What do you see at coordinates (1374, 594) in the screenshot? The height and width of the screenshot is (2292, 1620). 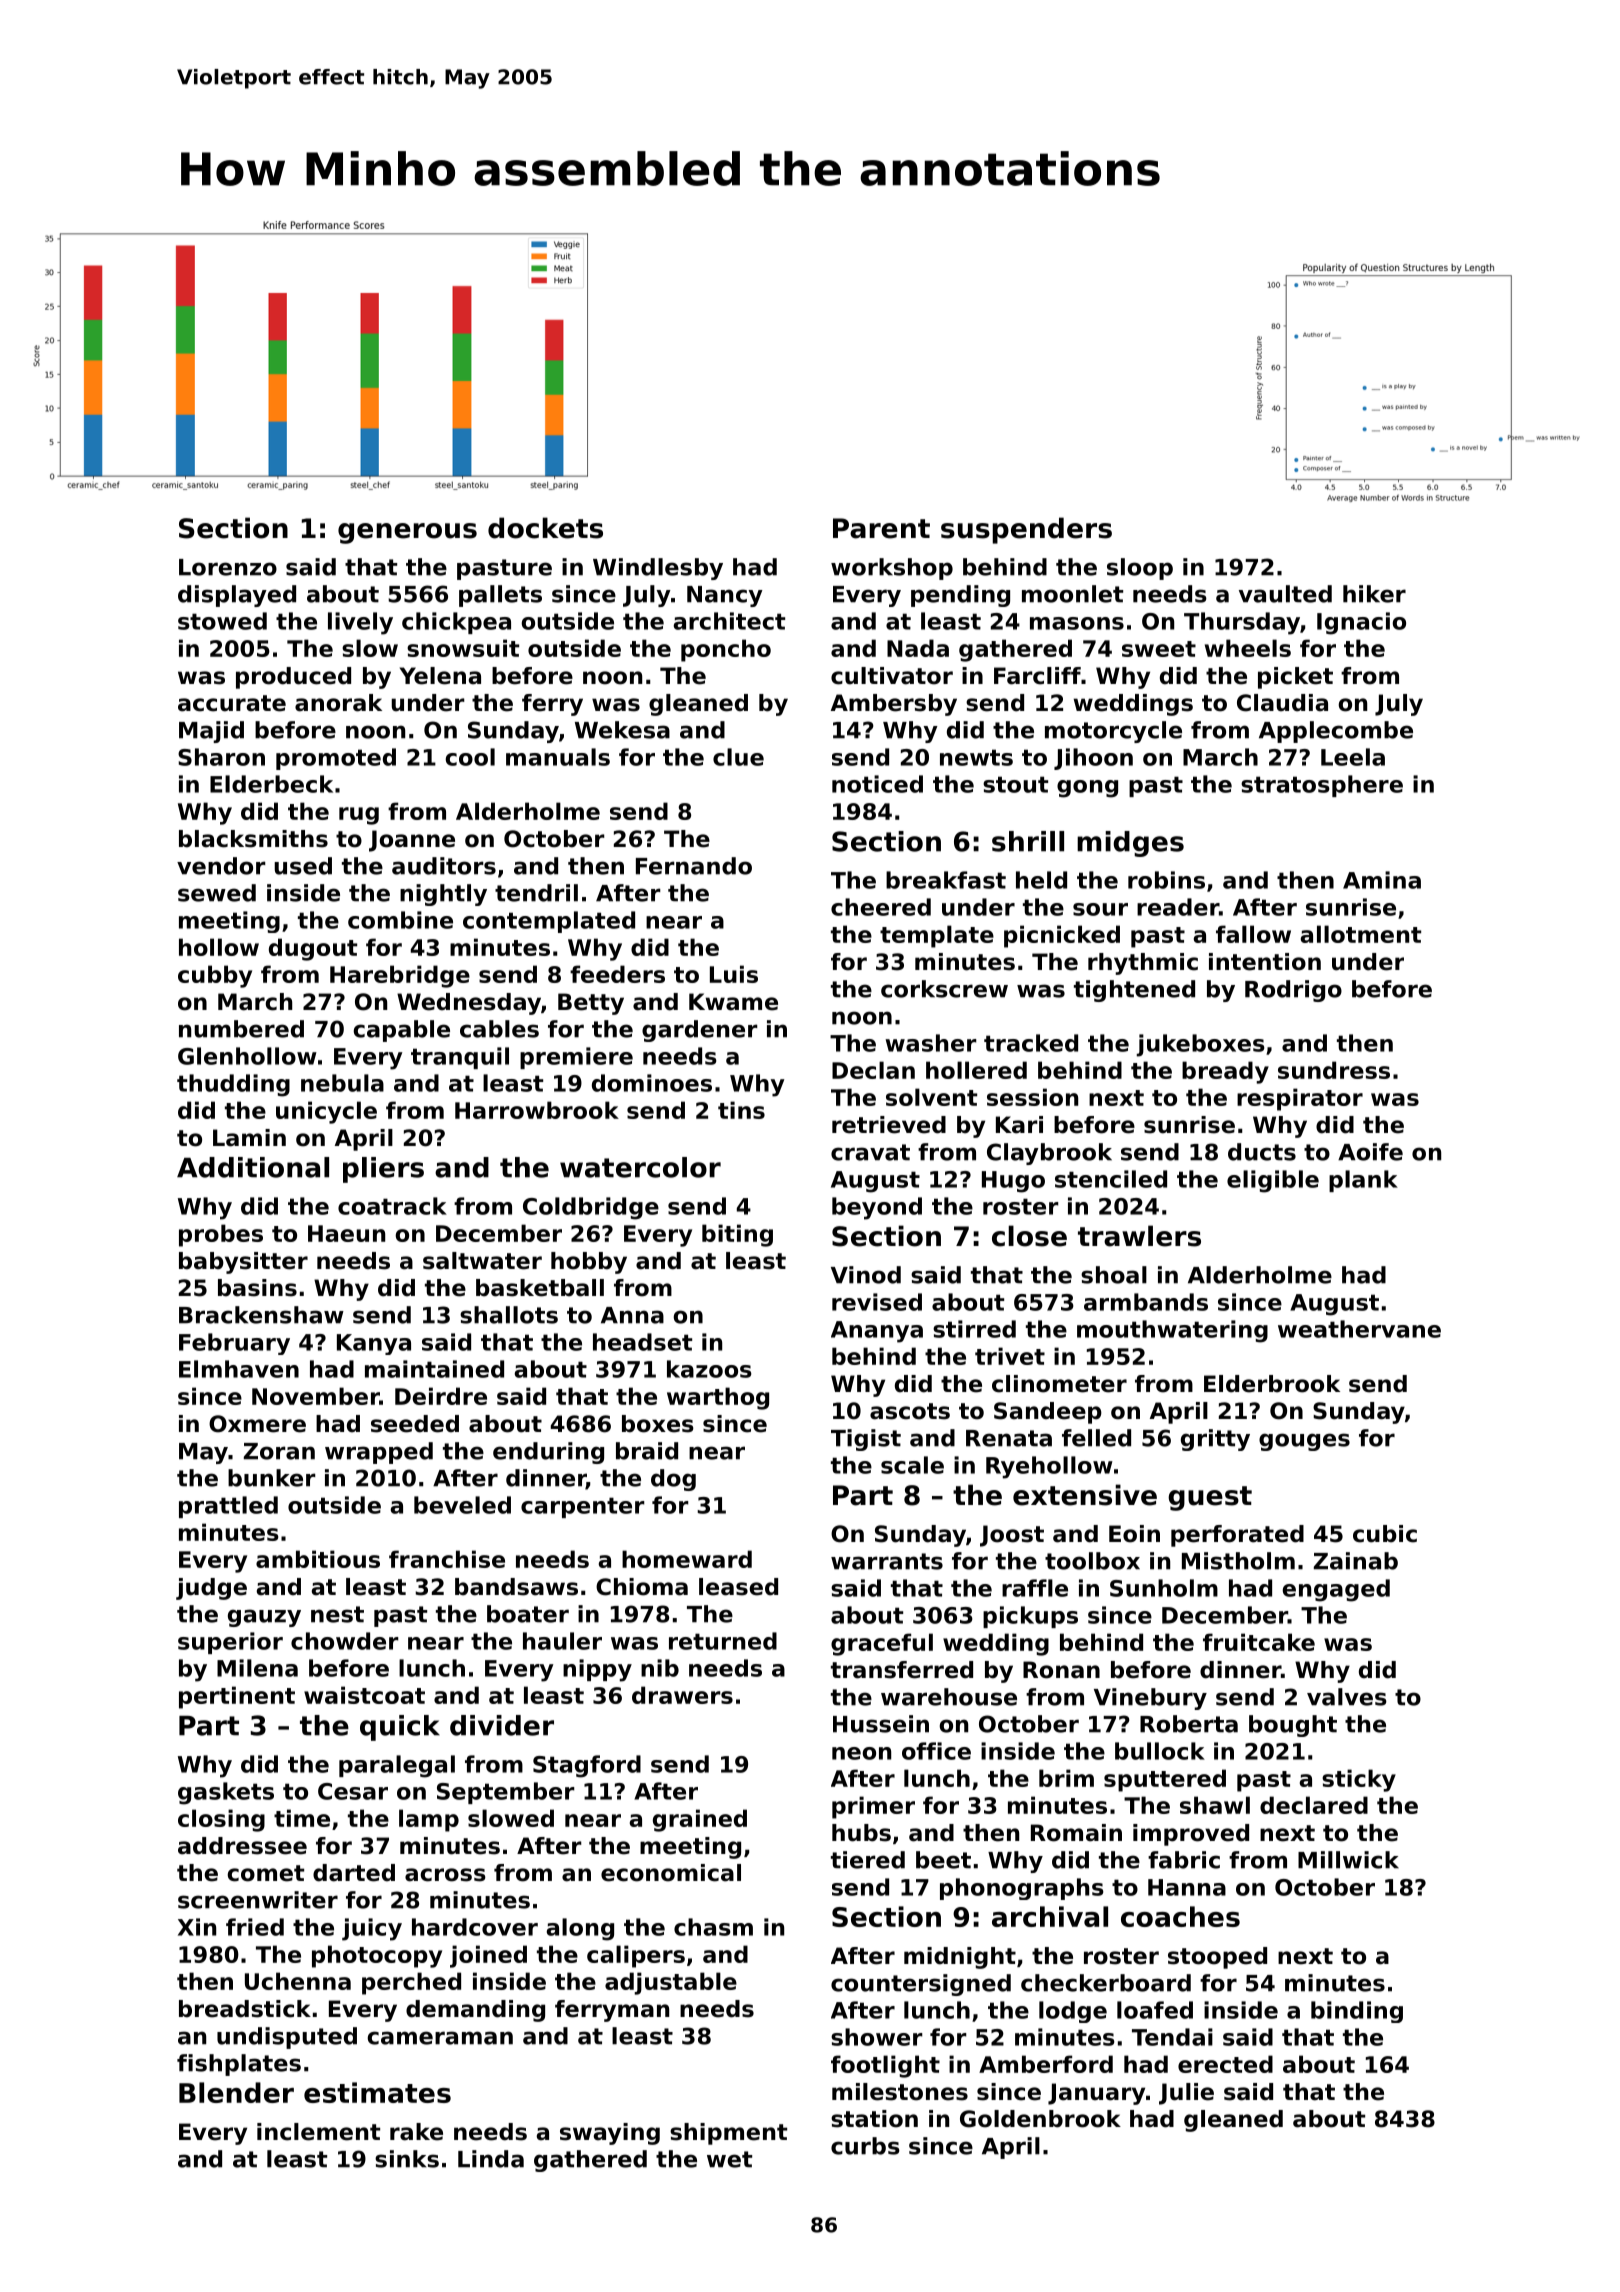 I see `hiker` at bounding box center [1374, 594].
